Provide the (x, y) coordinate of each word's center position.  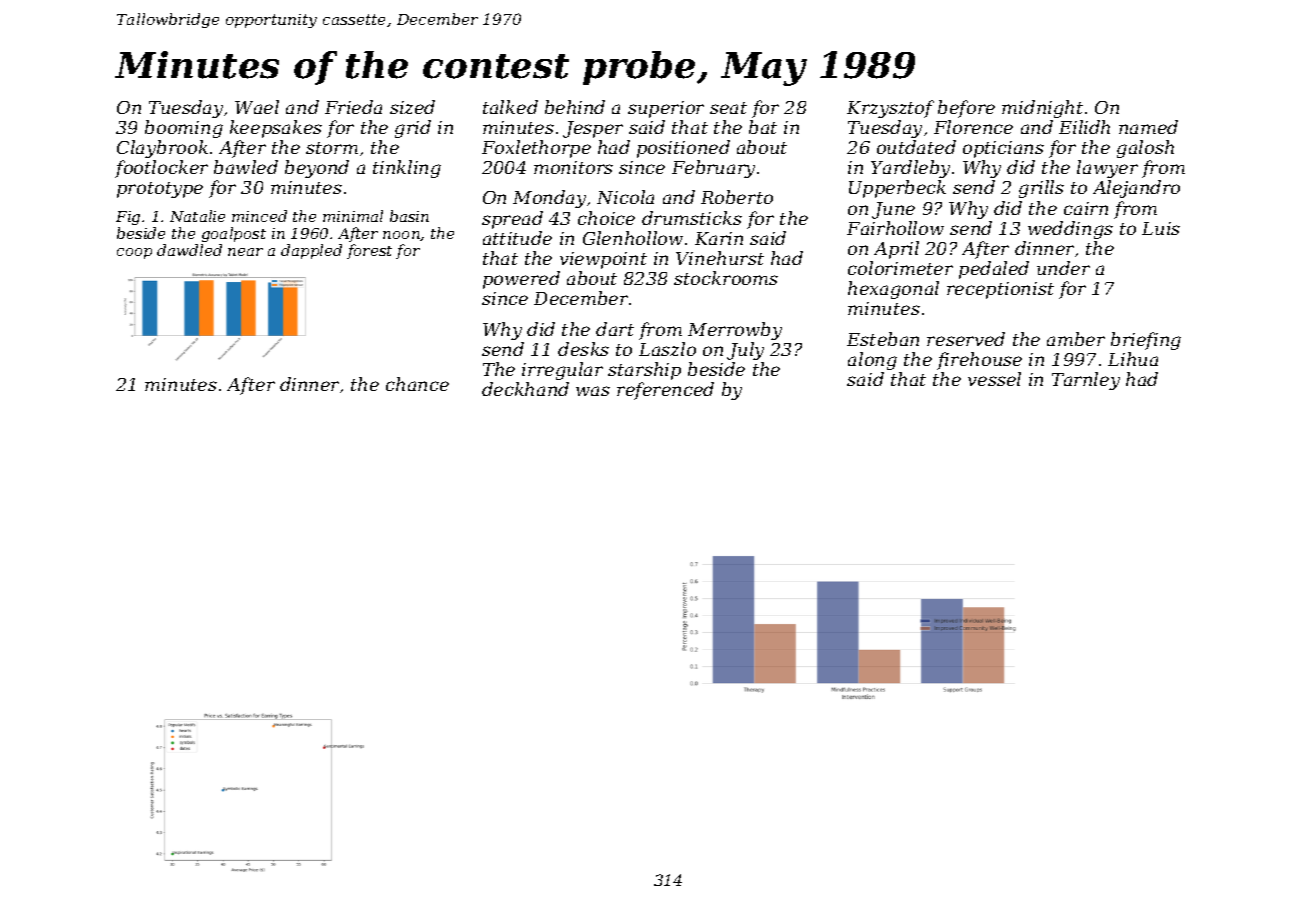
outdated (916, 147)
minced (259, 216)
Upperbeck (897, 189)
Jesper (593, 129)
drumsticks (692, 218)
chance (417, 384)
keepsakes (276, 129)
